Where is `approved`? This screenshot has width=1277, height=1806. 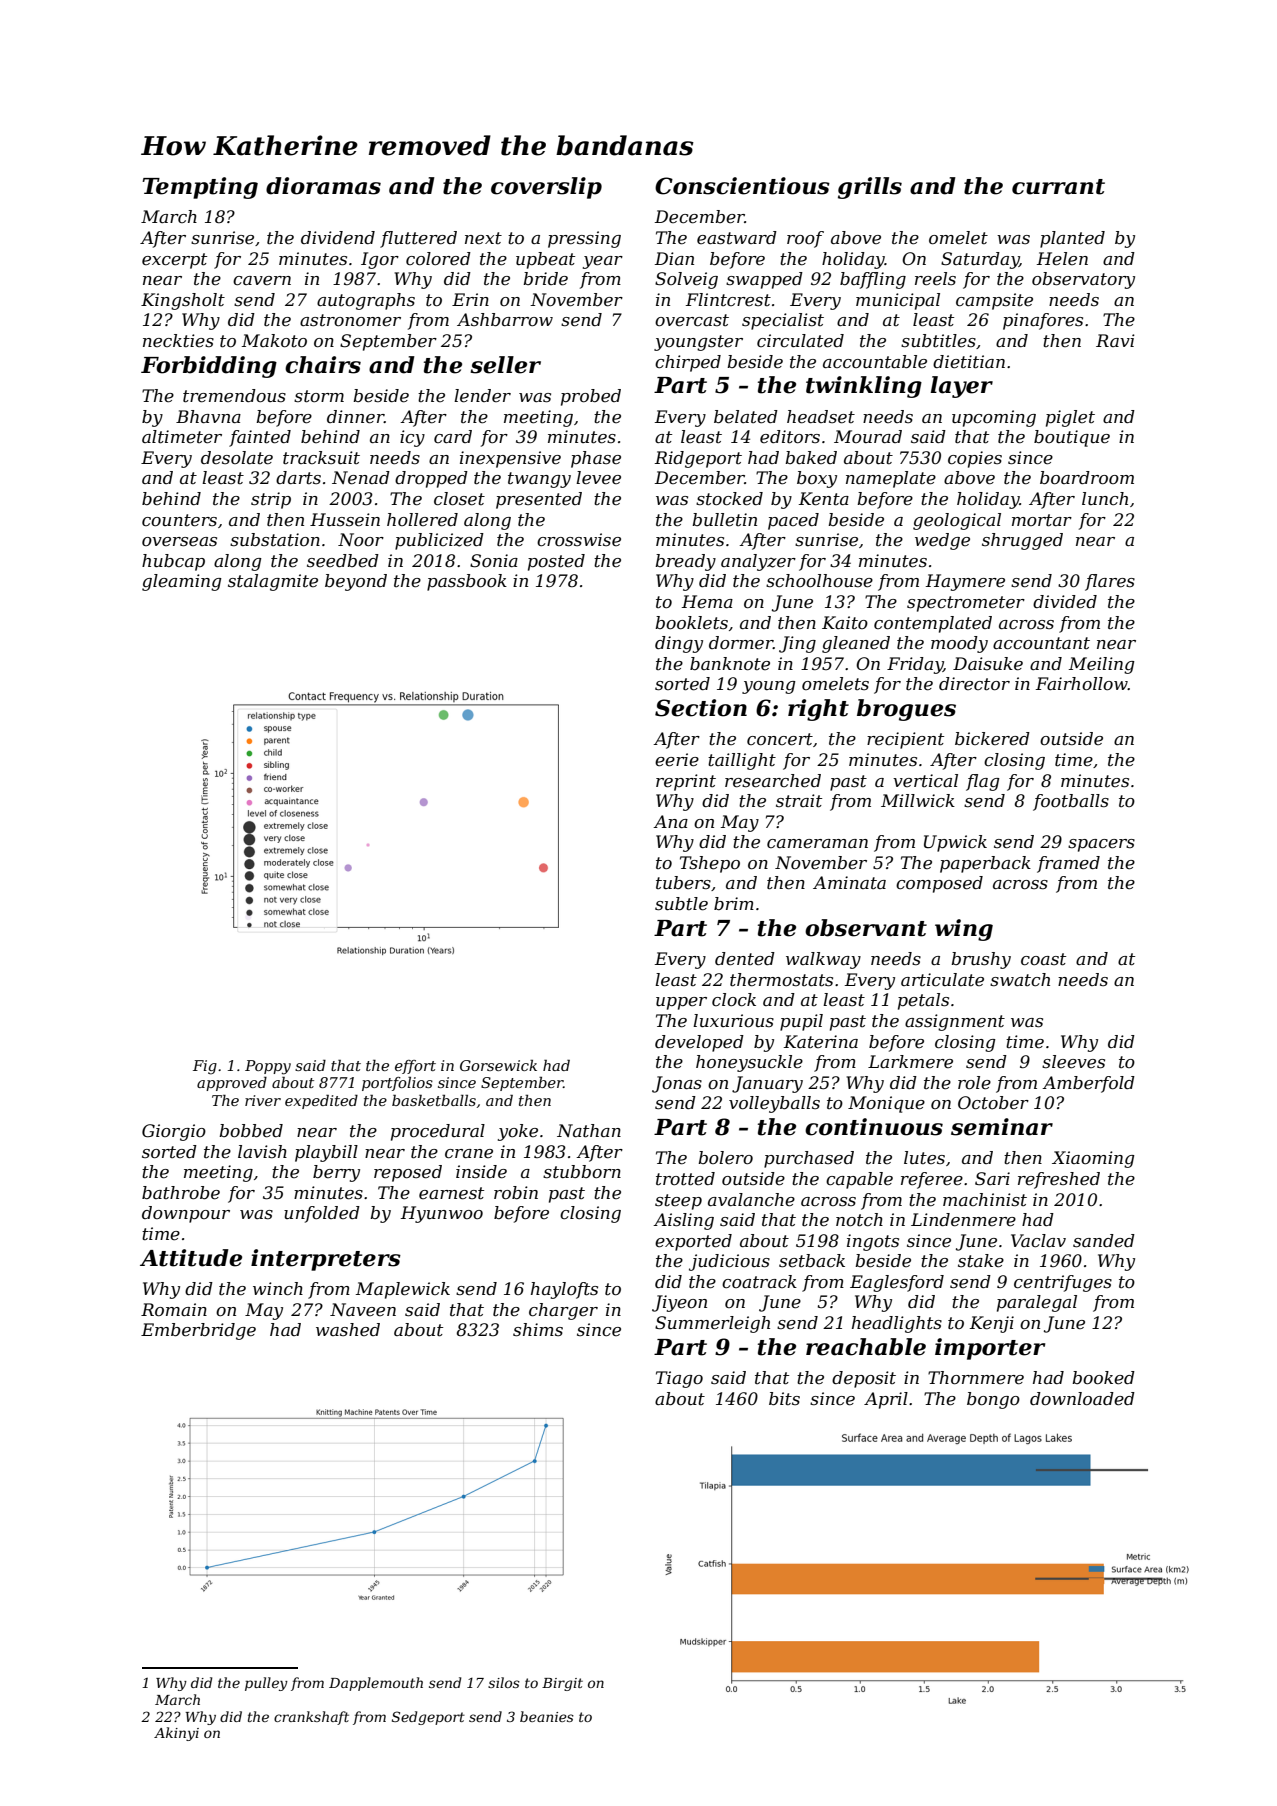
approved is located at coordinates (232, 1084).
